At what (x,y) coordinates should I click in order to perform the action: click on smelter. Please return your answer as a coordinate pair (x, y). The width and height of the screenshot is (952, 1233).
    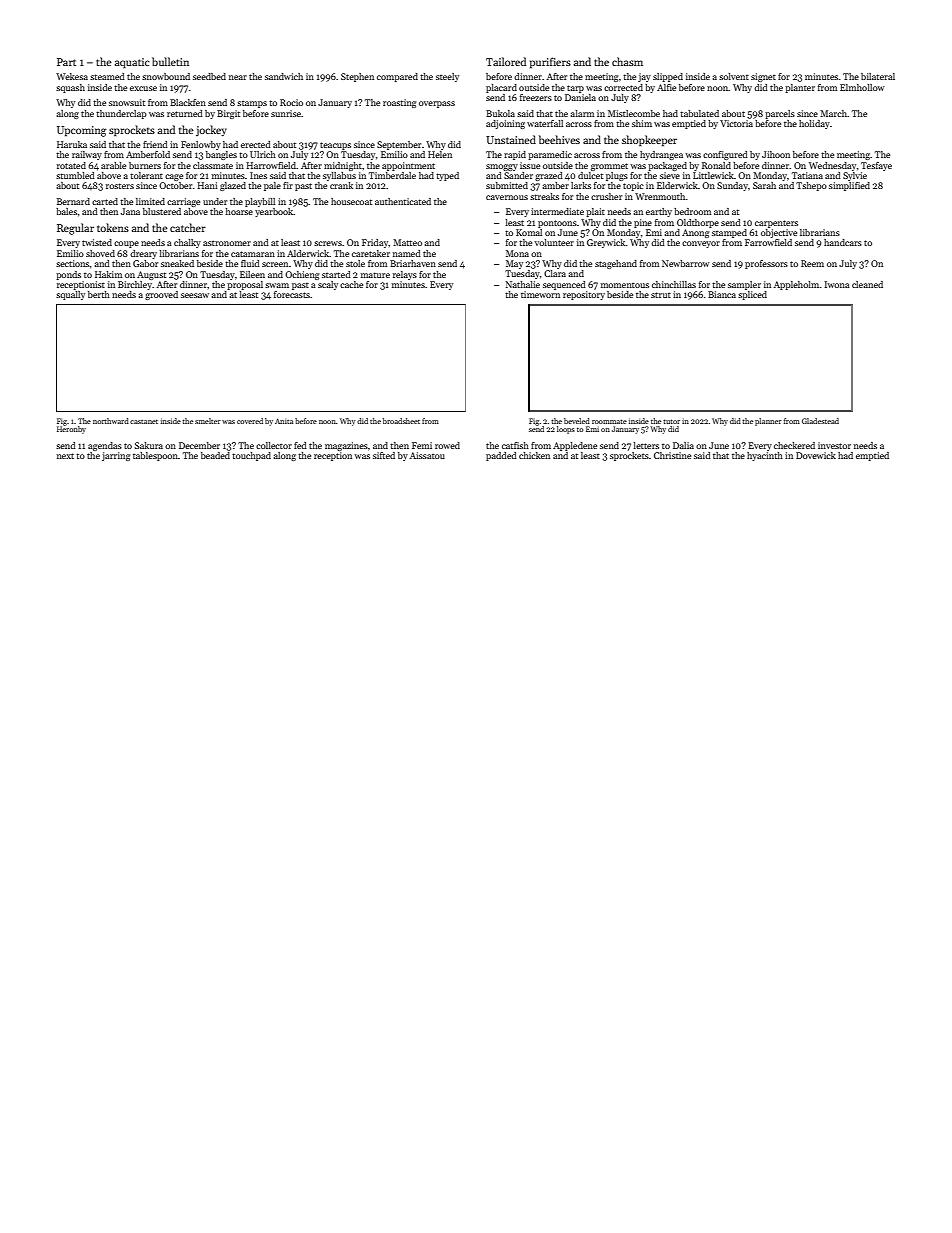
    Looking at the image, I should click on (208, 421).
